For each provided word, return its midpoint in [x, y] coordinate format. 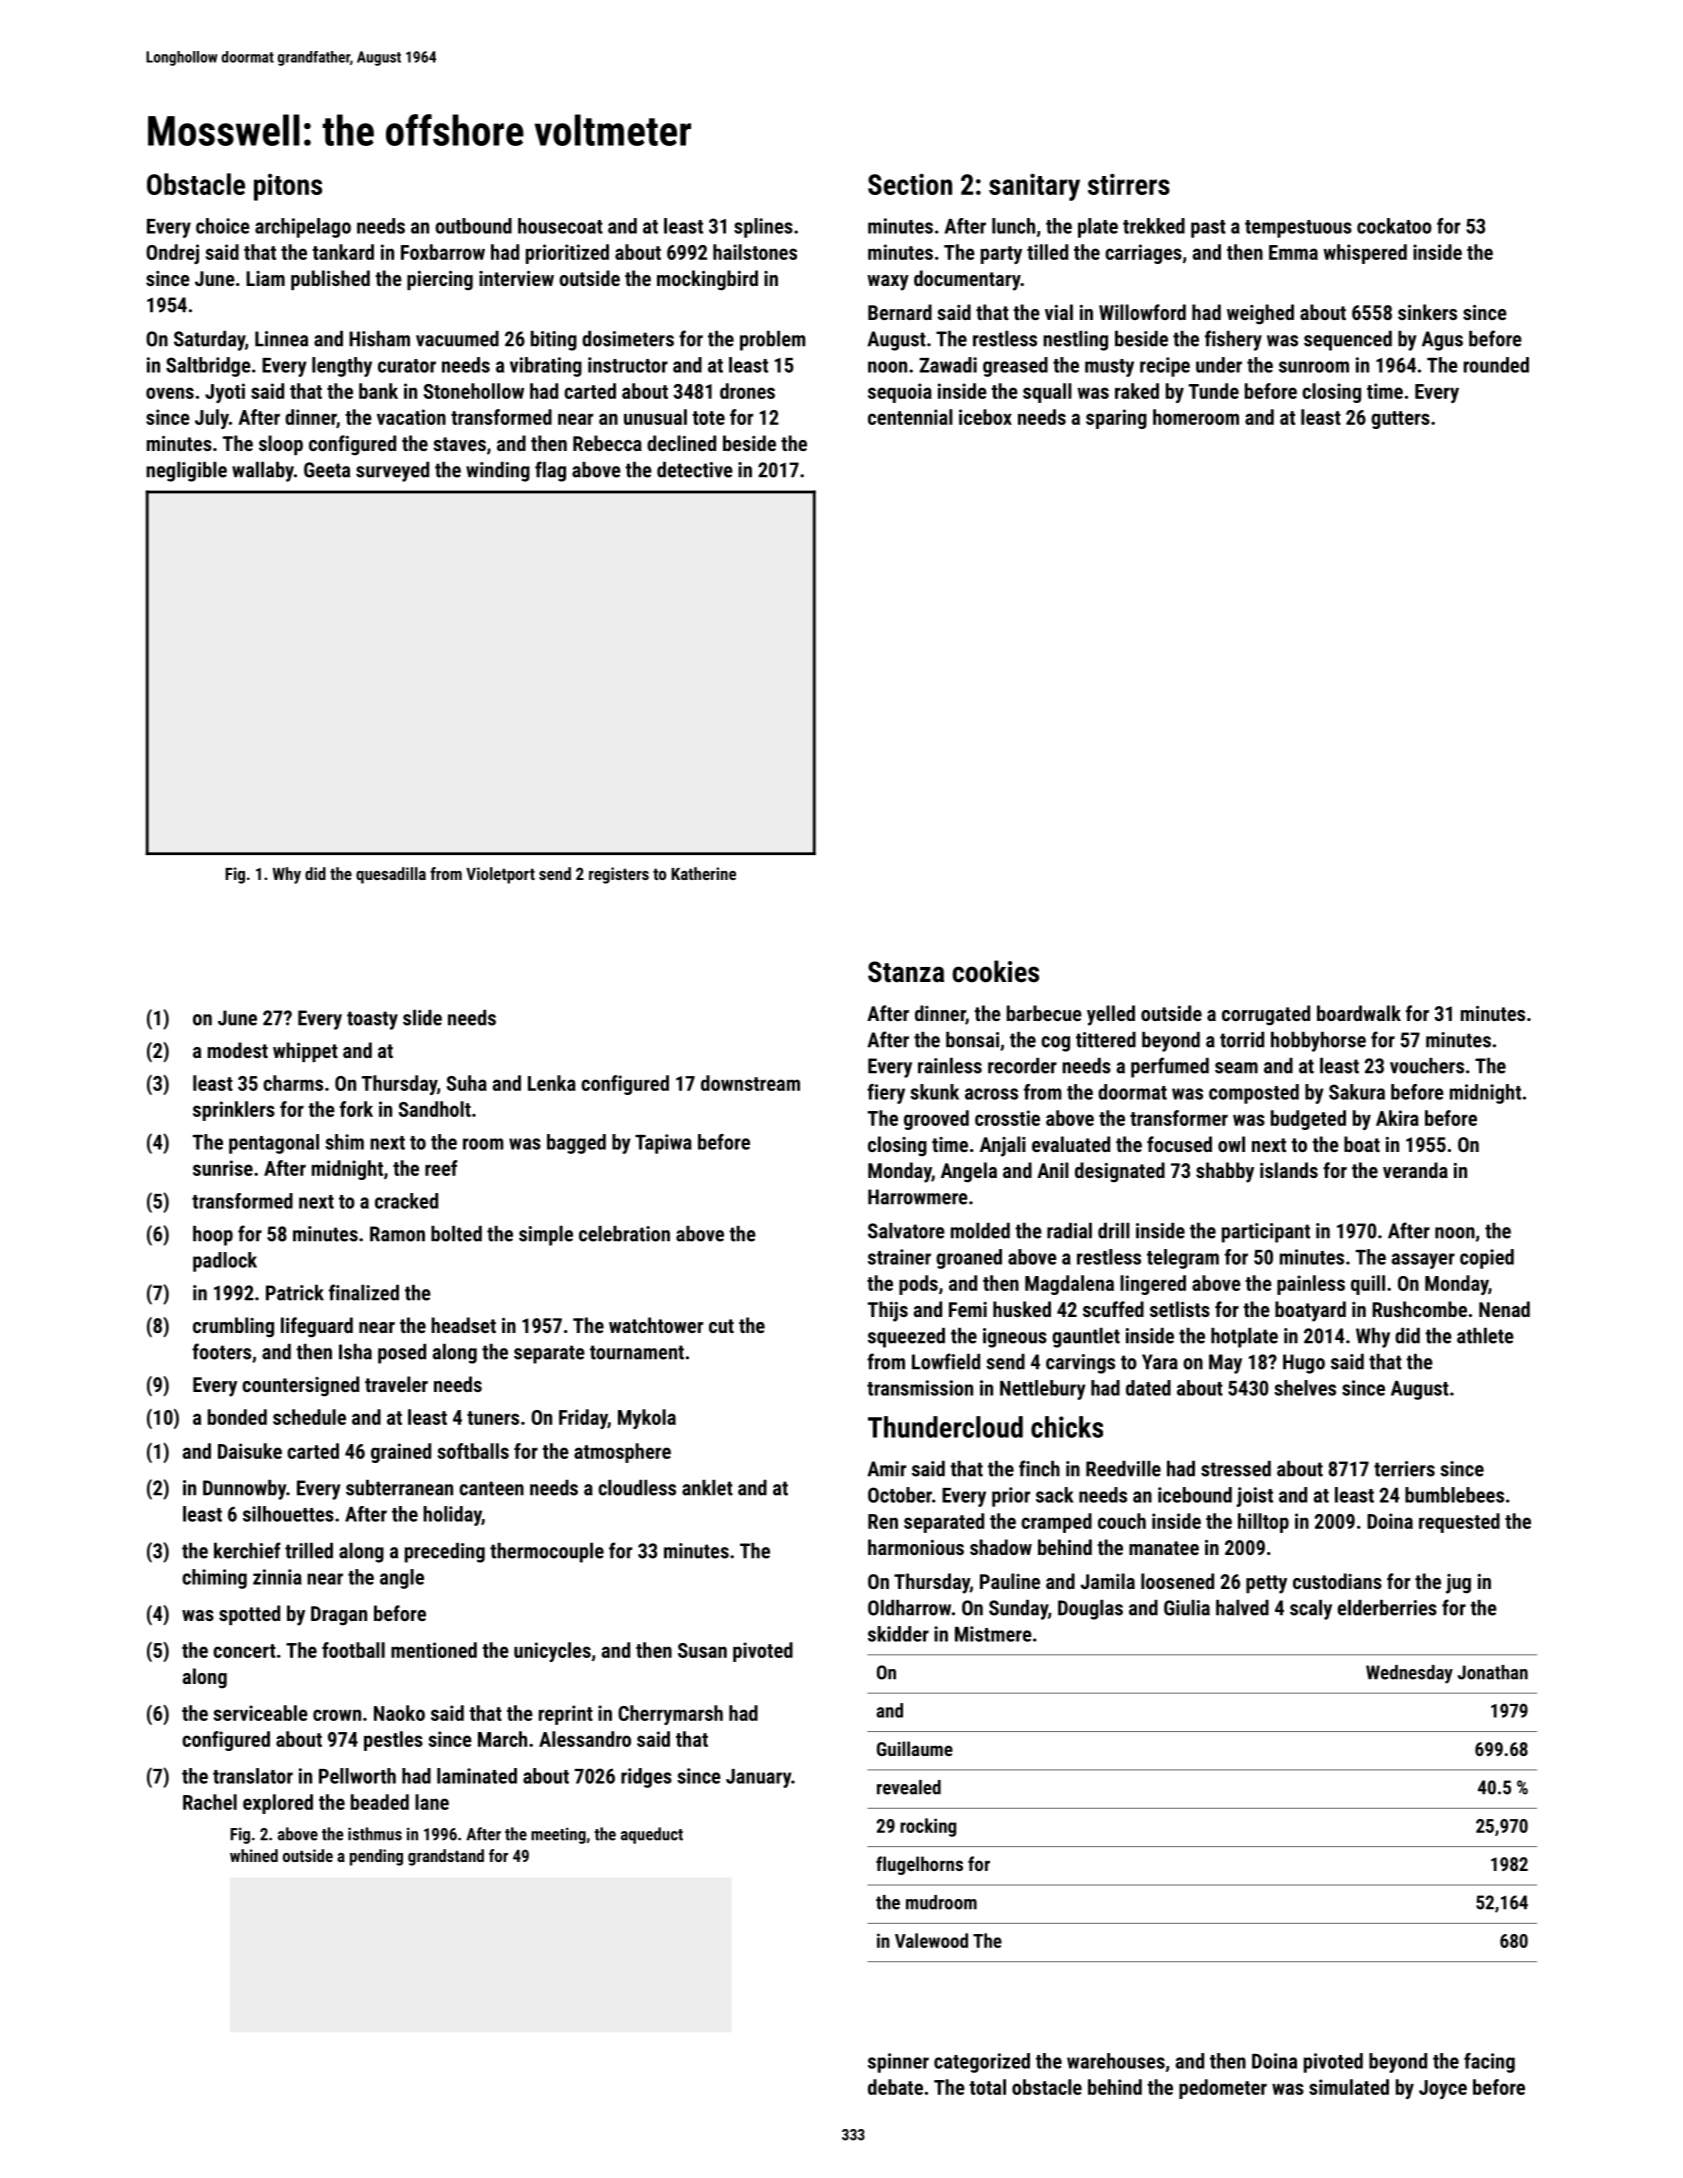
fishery [1233, 340]
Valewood [931, 1940]
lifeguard [317, 1327]
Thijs [888, 1311]
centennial [910, 417]
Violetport [500, 875]
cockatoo [1394, 226]
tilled [1047, 252]
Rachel [210, 1802]
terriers [1404, 1469]
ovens [170, 393]
